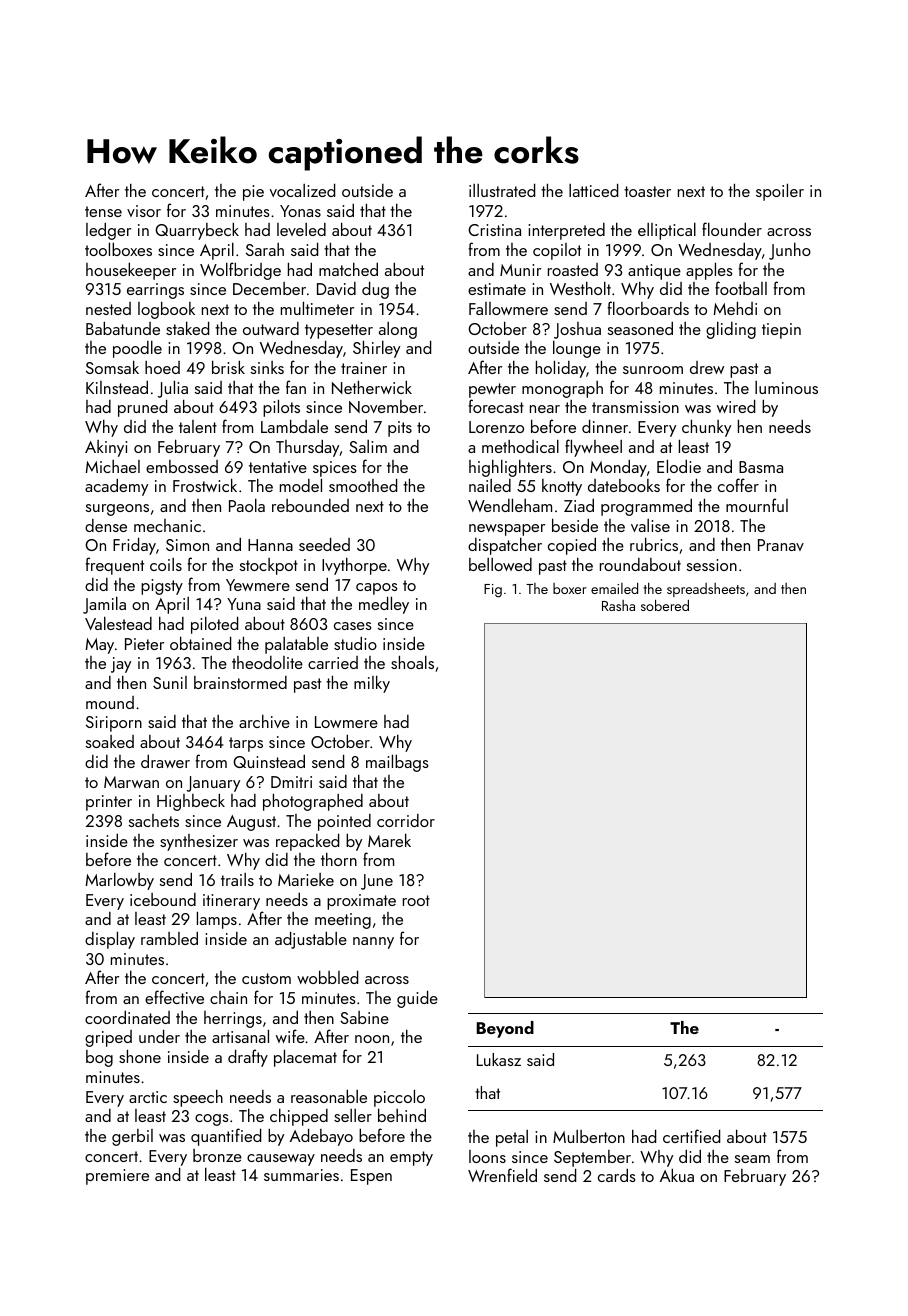  Describe the element at coordinates (790, 251) in the screenshot. I see `Junho` at that location.
